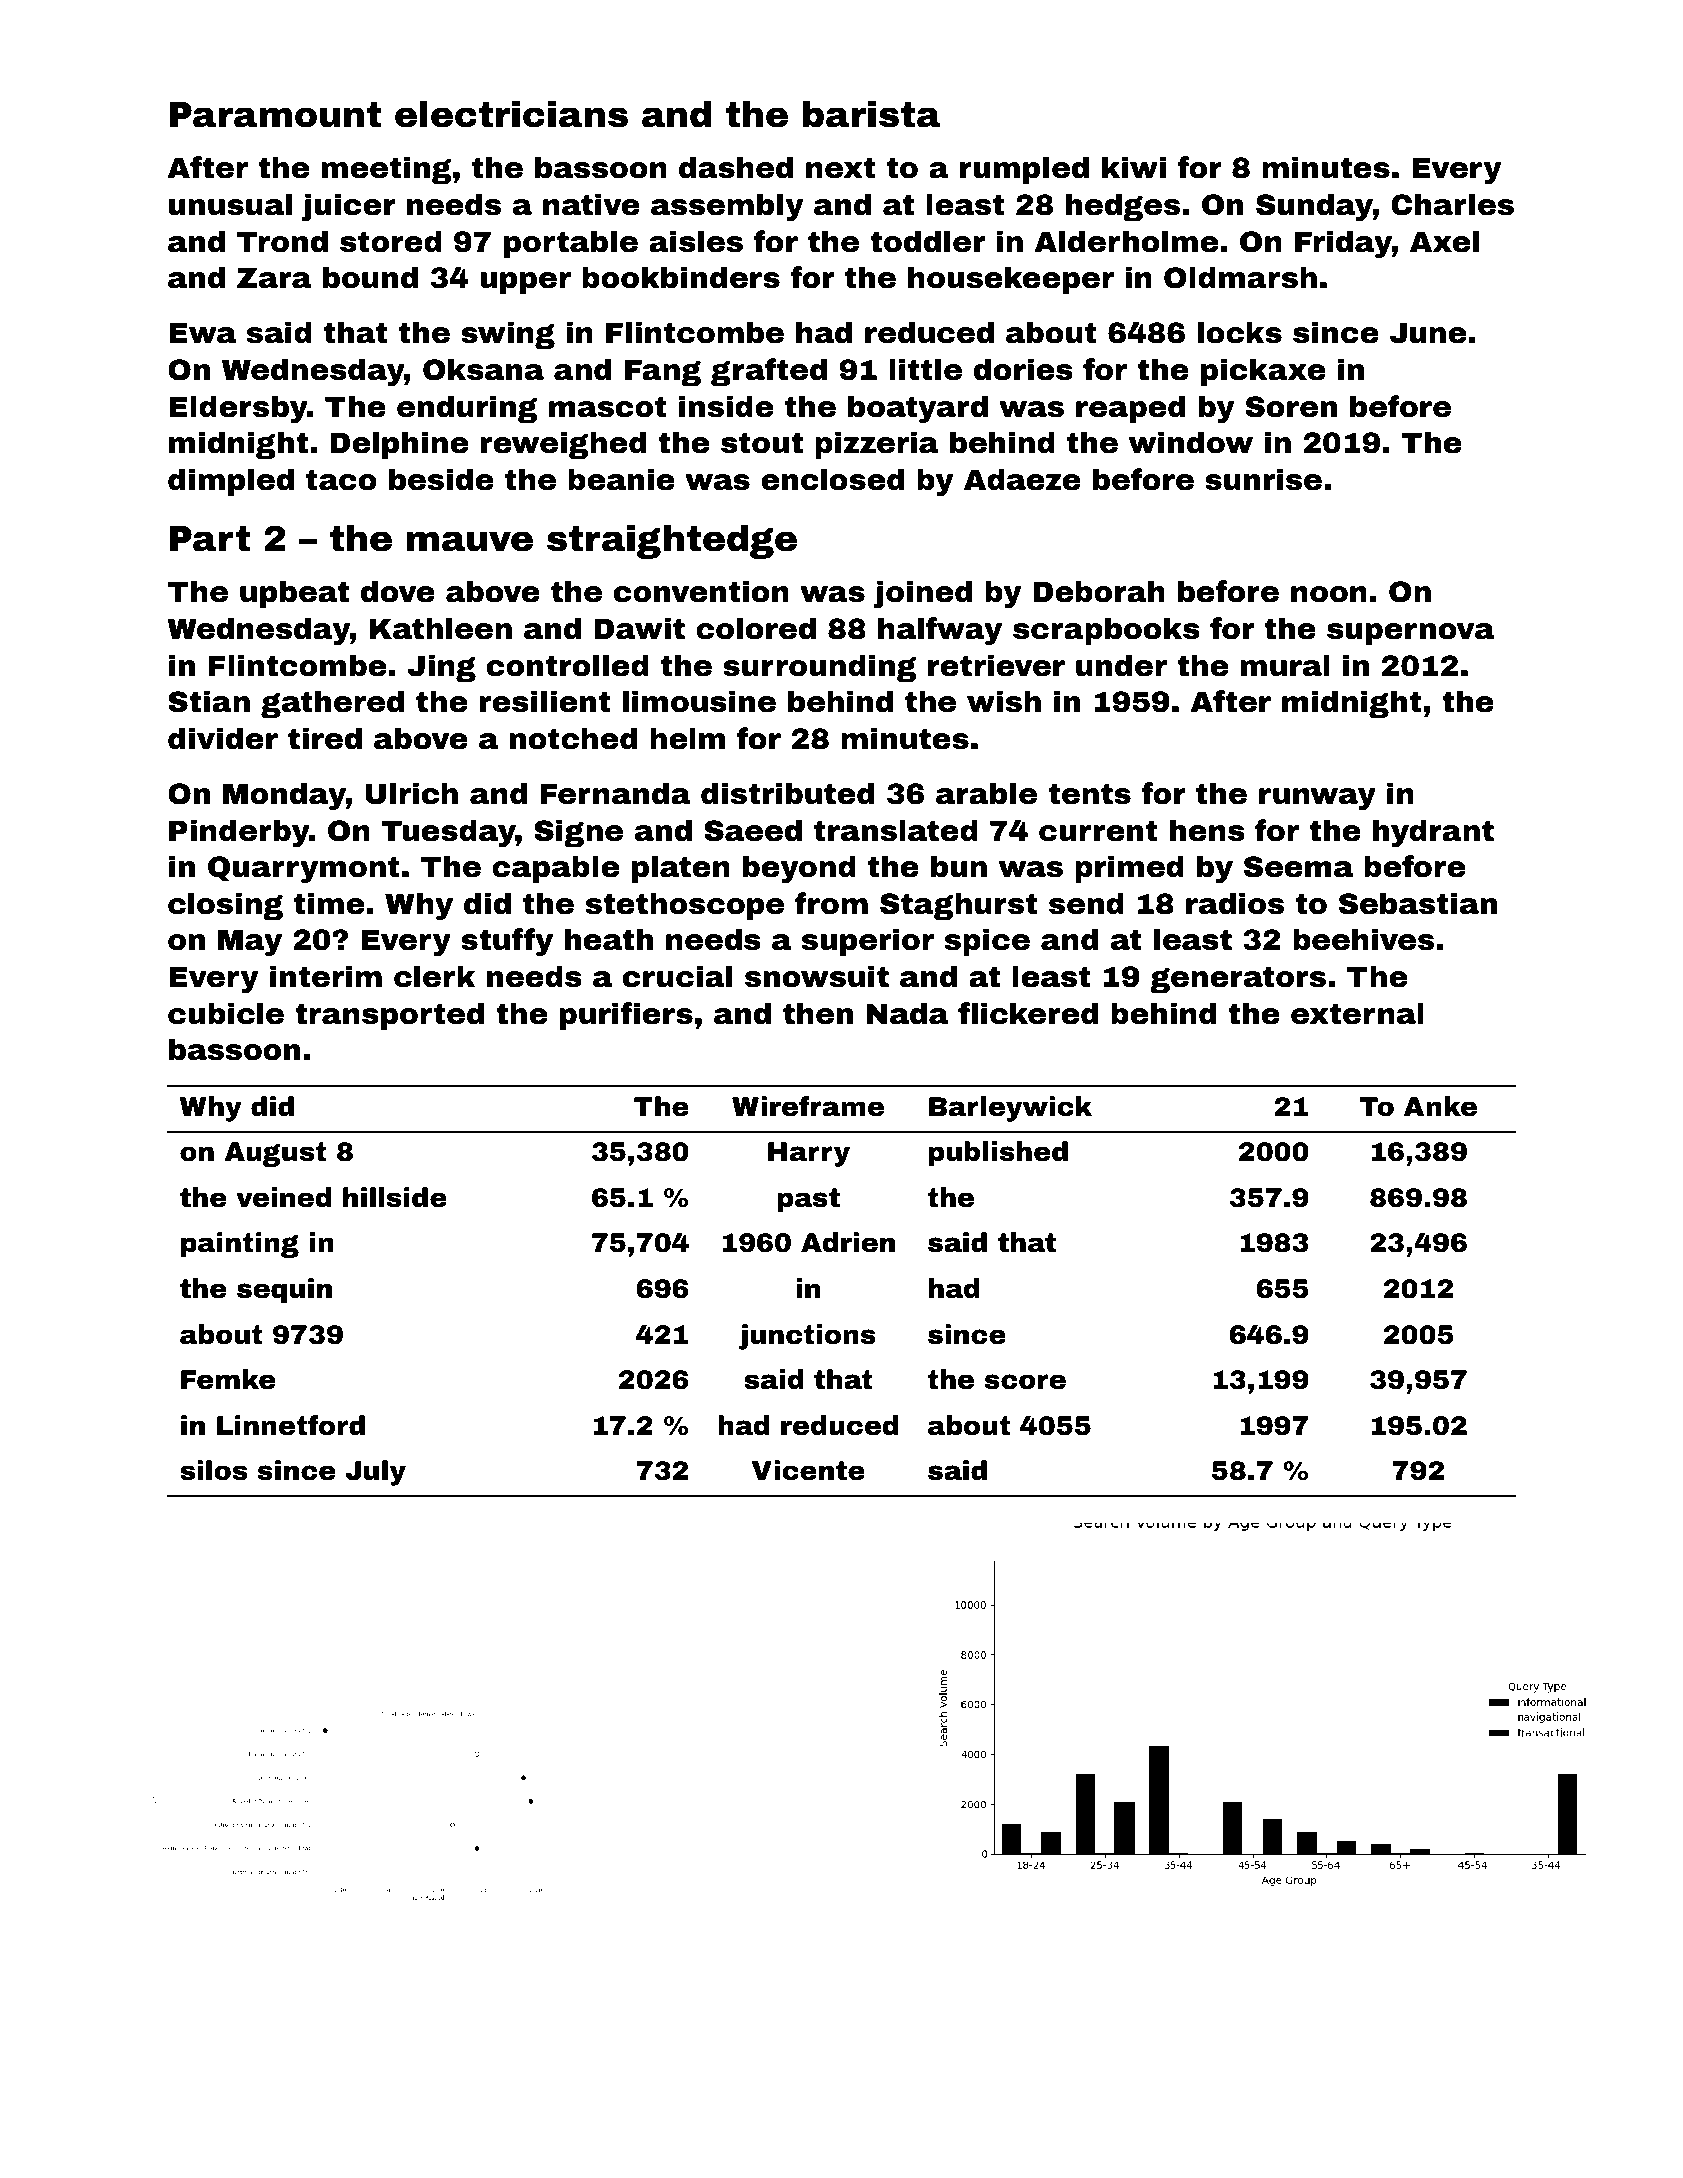 This screenshot has width=1683, height=2178. I want to click on barista, so click(871, 114).
